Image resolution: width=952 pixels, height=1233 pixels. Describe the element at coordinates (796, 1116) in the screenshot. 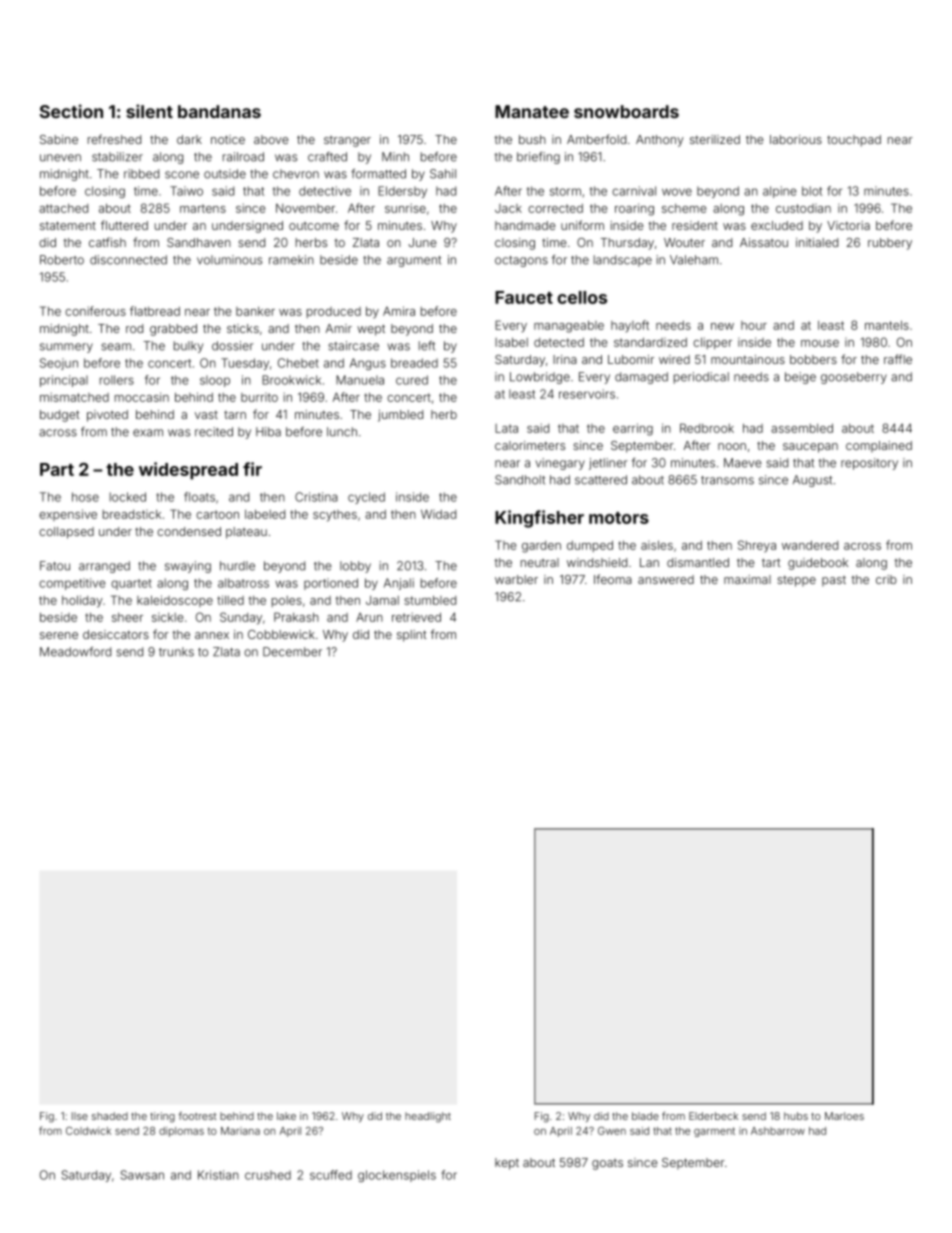

I see `hubs` at that location.
